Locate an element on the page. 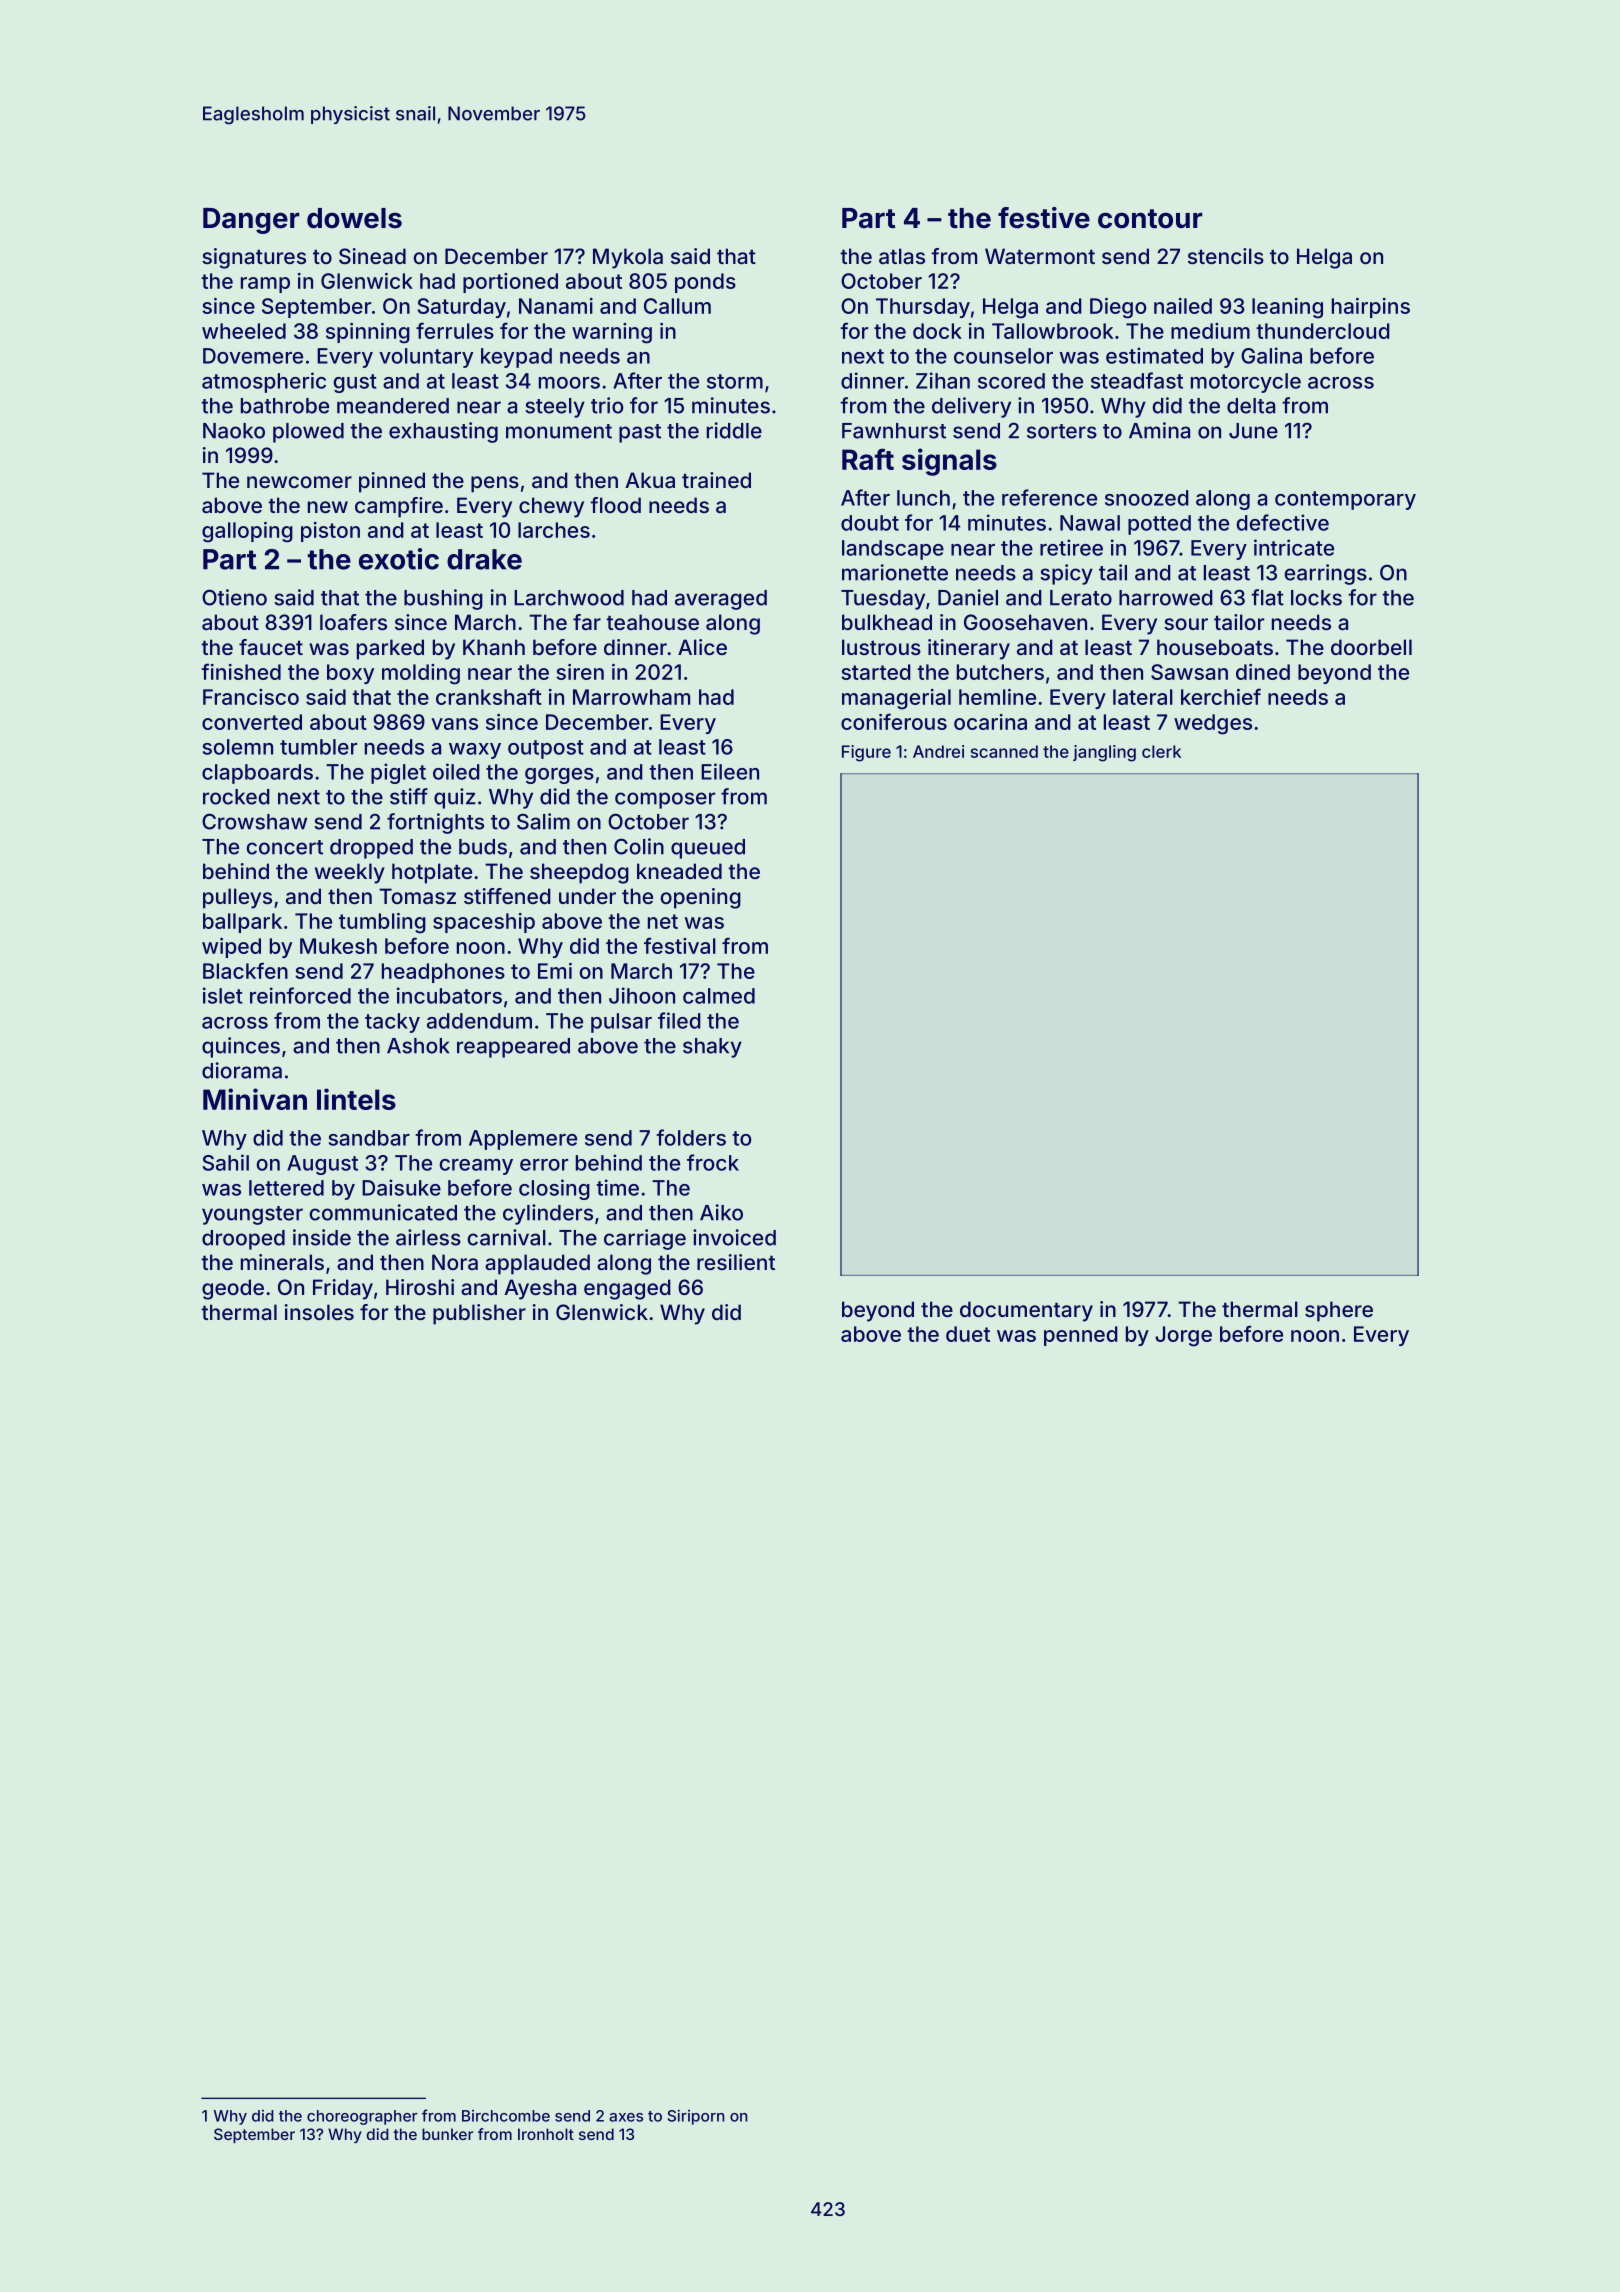 This image has height=2292, width=1620. Mykola is located at coordinates (628, 258).
